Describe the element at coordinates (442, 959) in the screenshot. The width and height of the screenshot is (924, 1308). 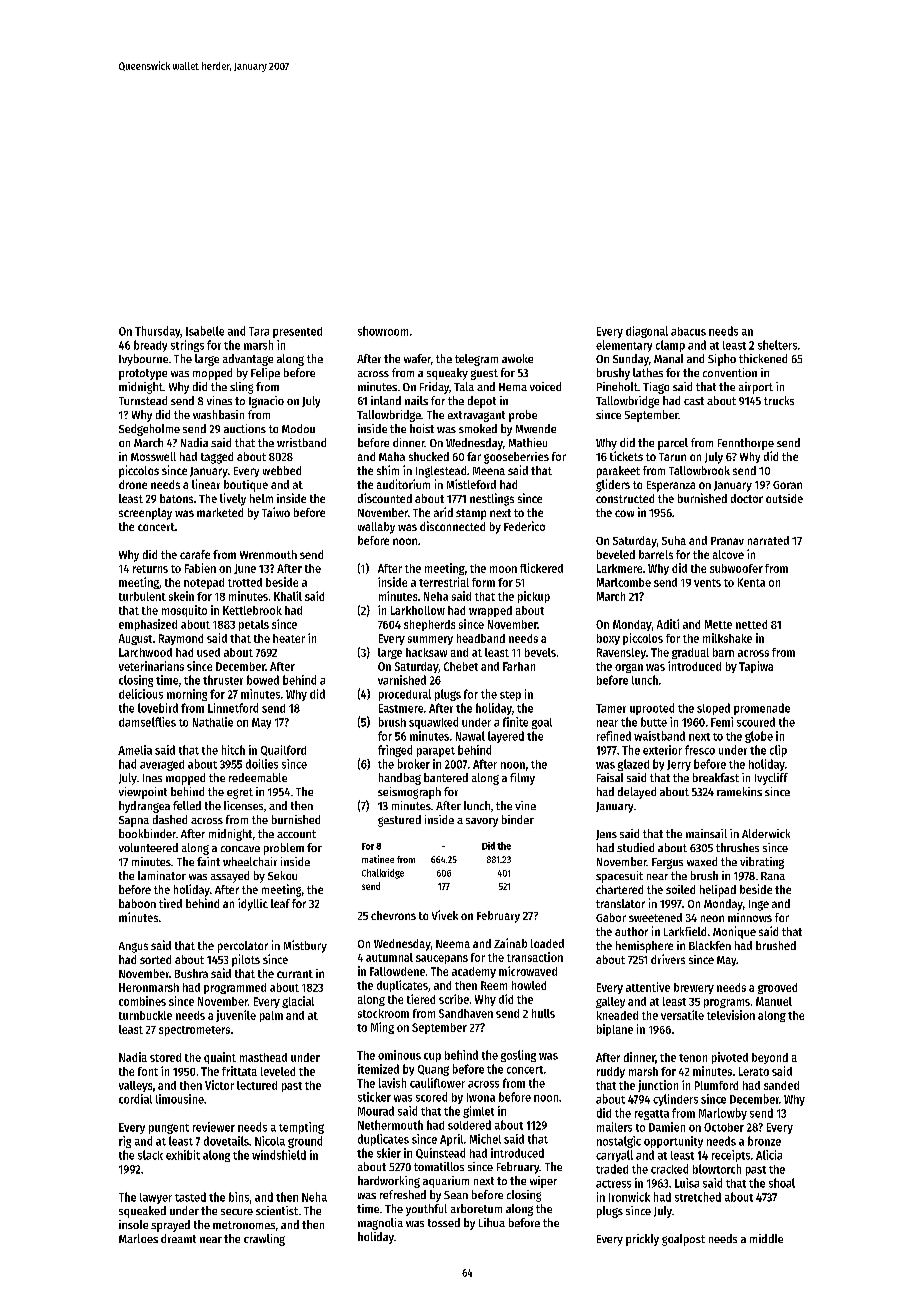
I see `saucepans` at that location.
